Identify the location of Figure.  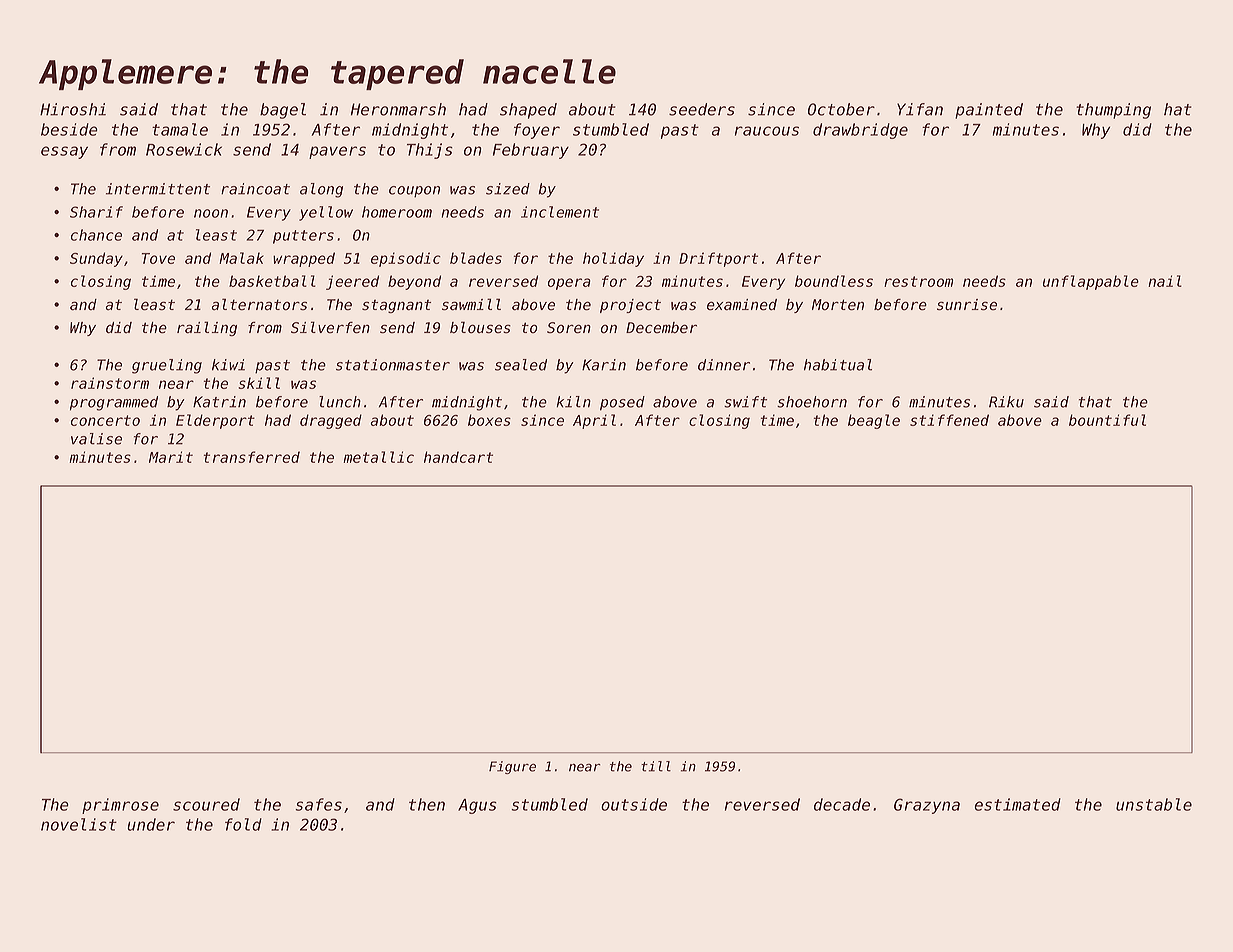
(512, 767).
